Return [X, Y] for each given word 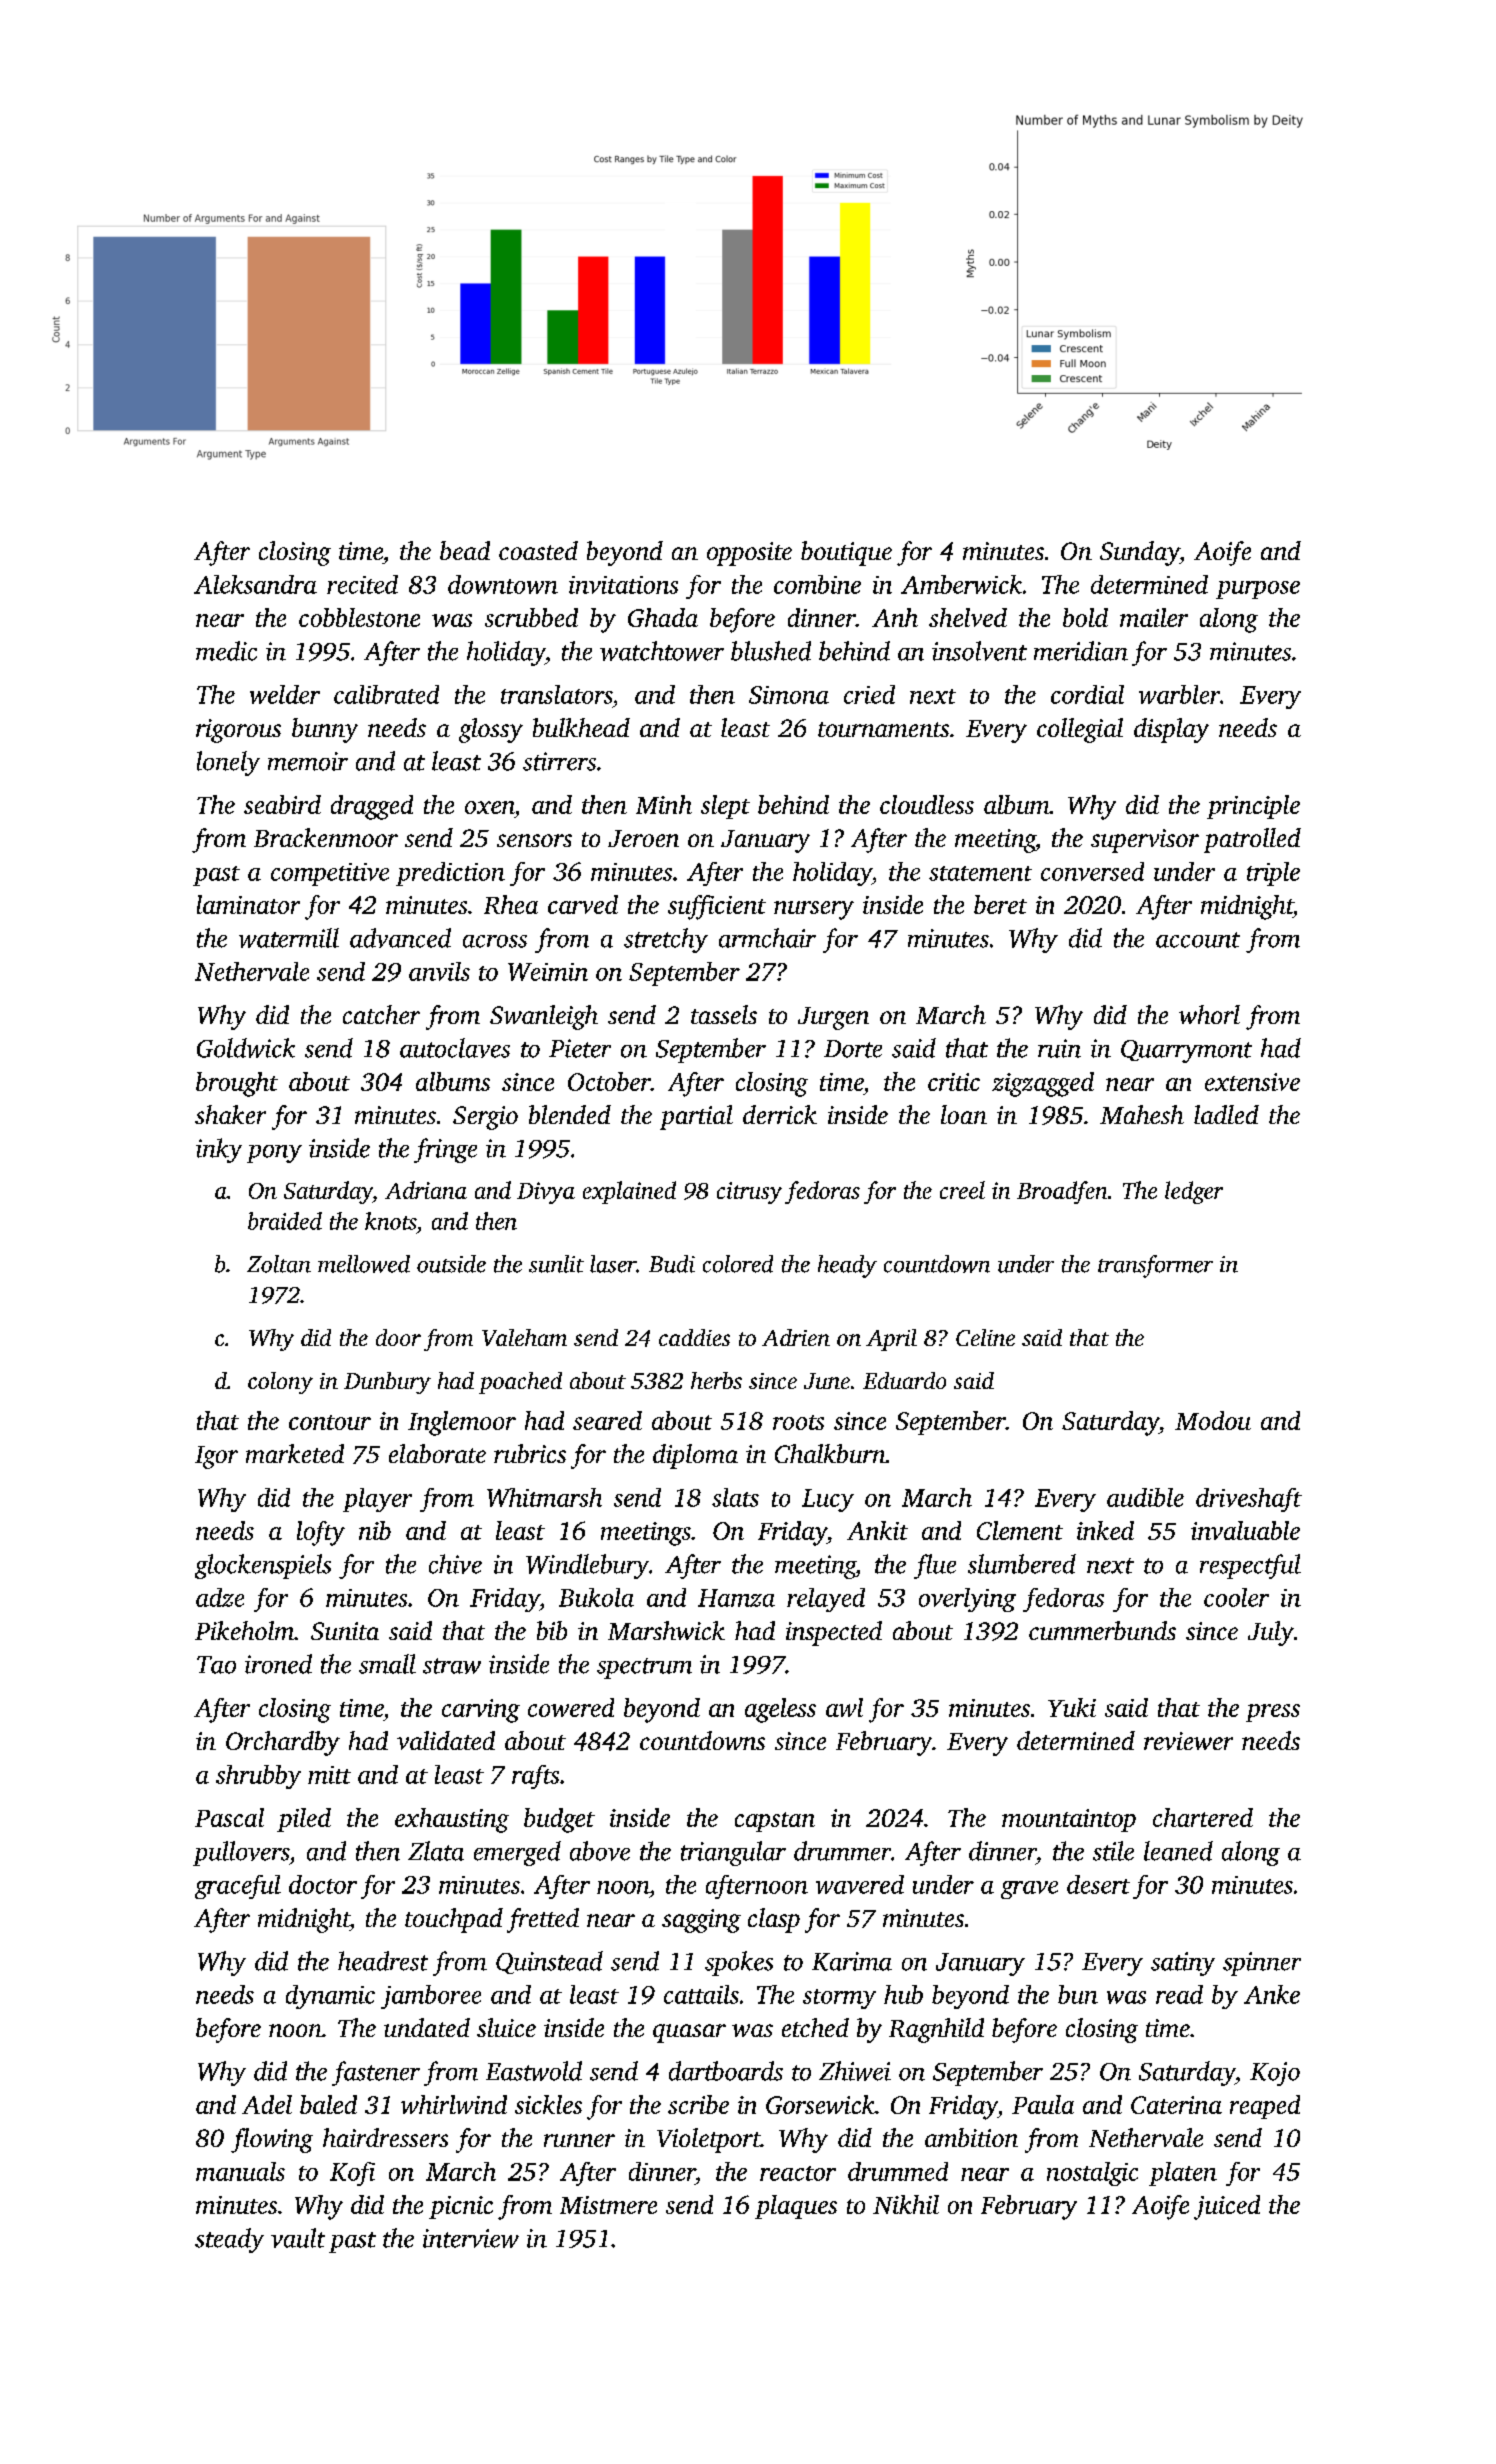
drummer [842, 1851]
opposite [749, 554]
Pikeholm [244, 1630]
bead [465, 550]
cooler [1236, 1597]
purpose [1258, 590]
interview [471, 2238]
